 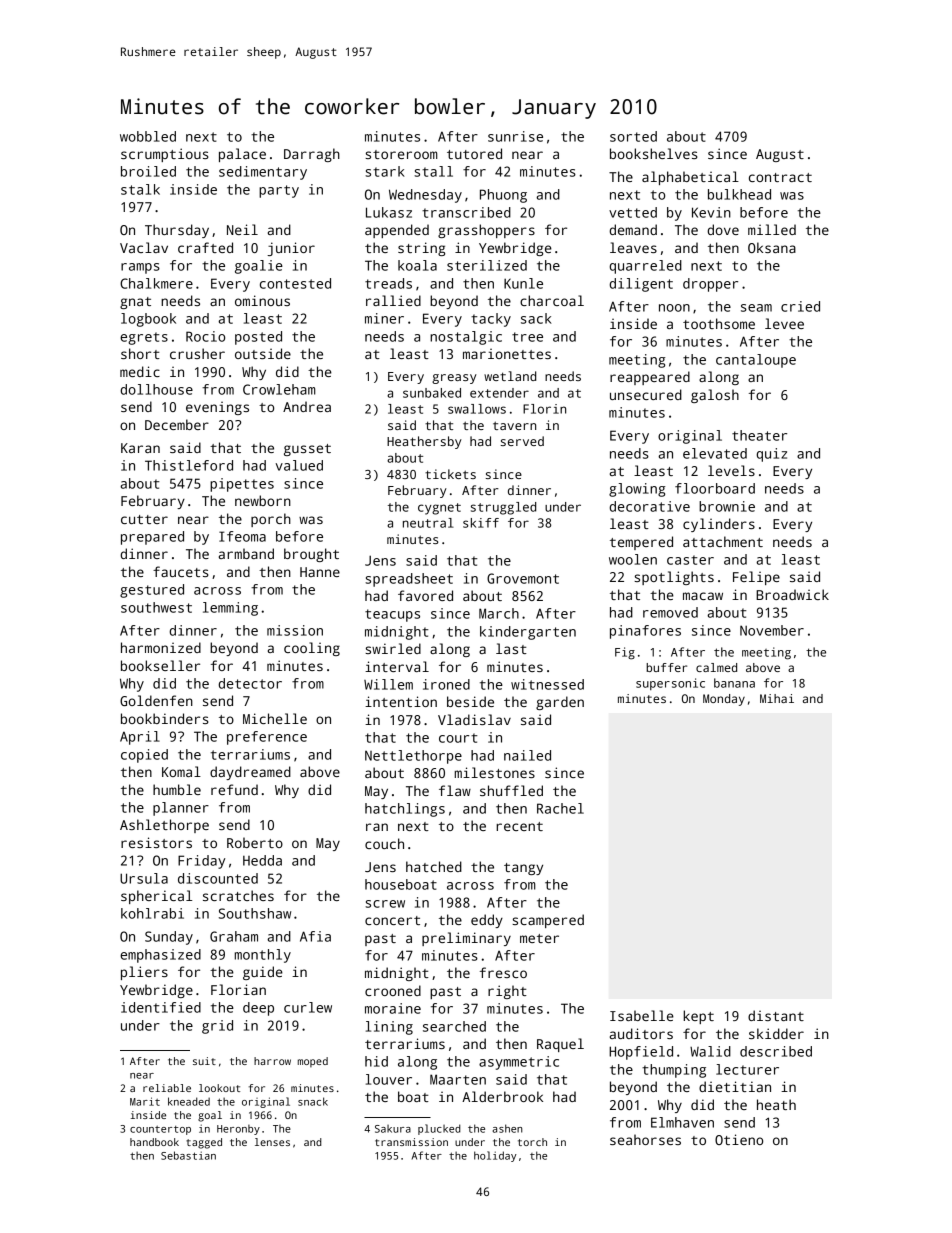 What do you see at coordinates (756, 308) in the screenshot?
I see `seam` at bounding box center [756, 308].
